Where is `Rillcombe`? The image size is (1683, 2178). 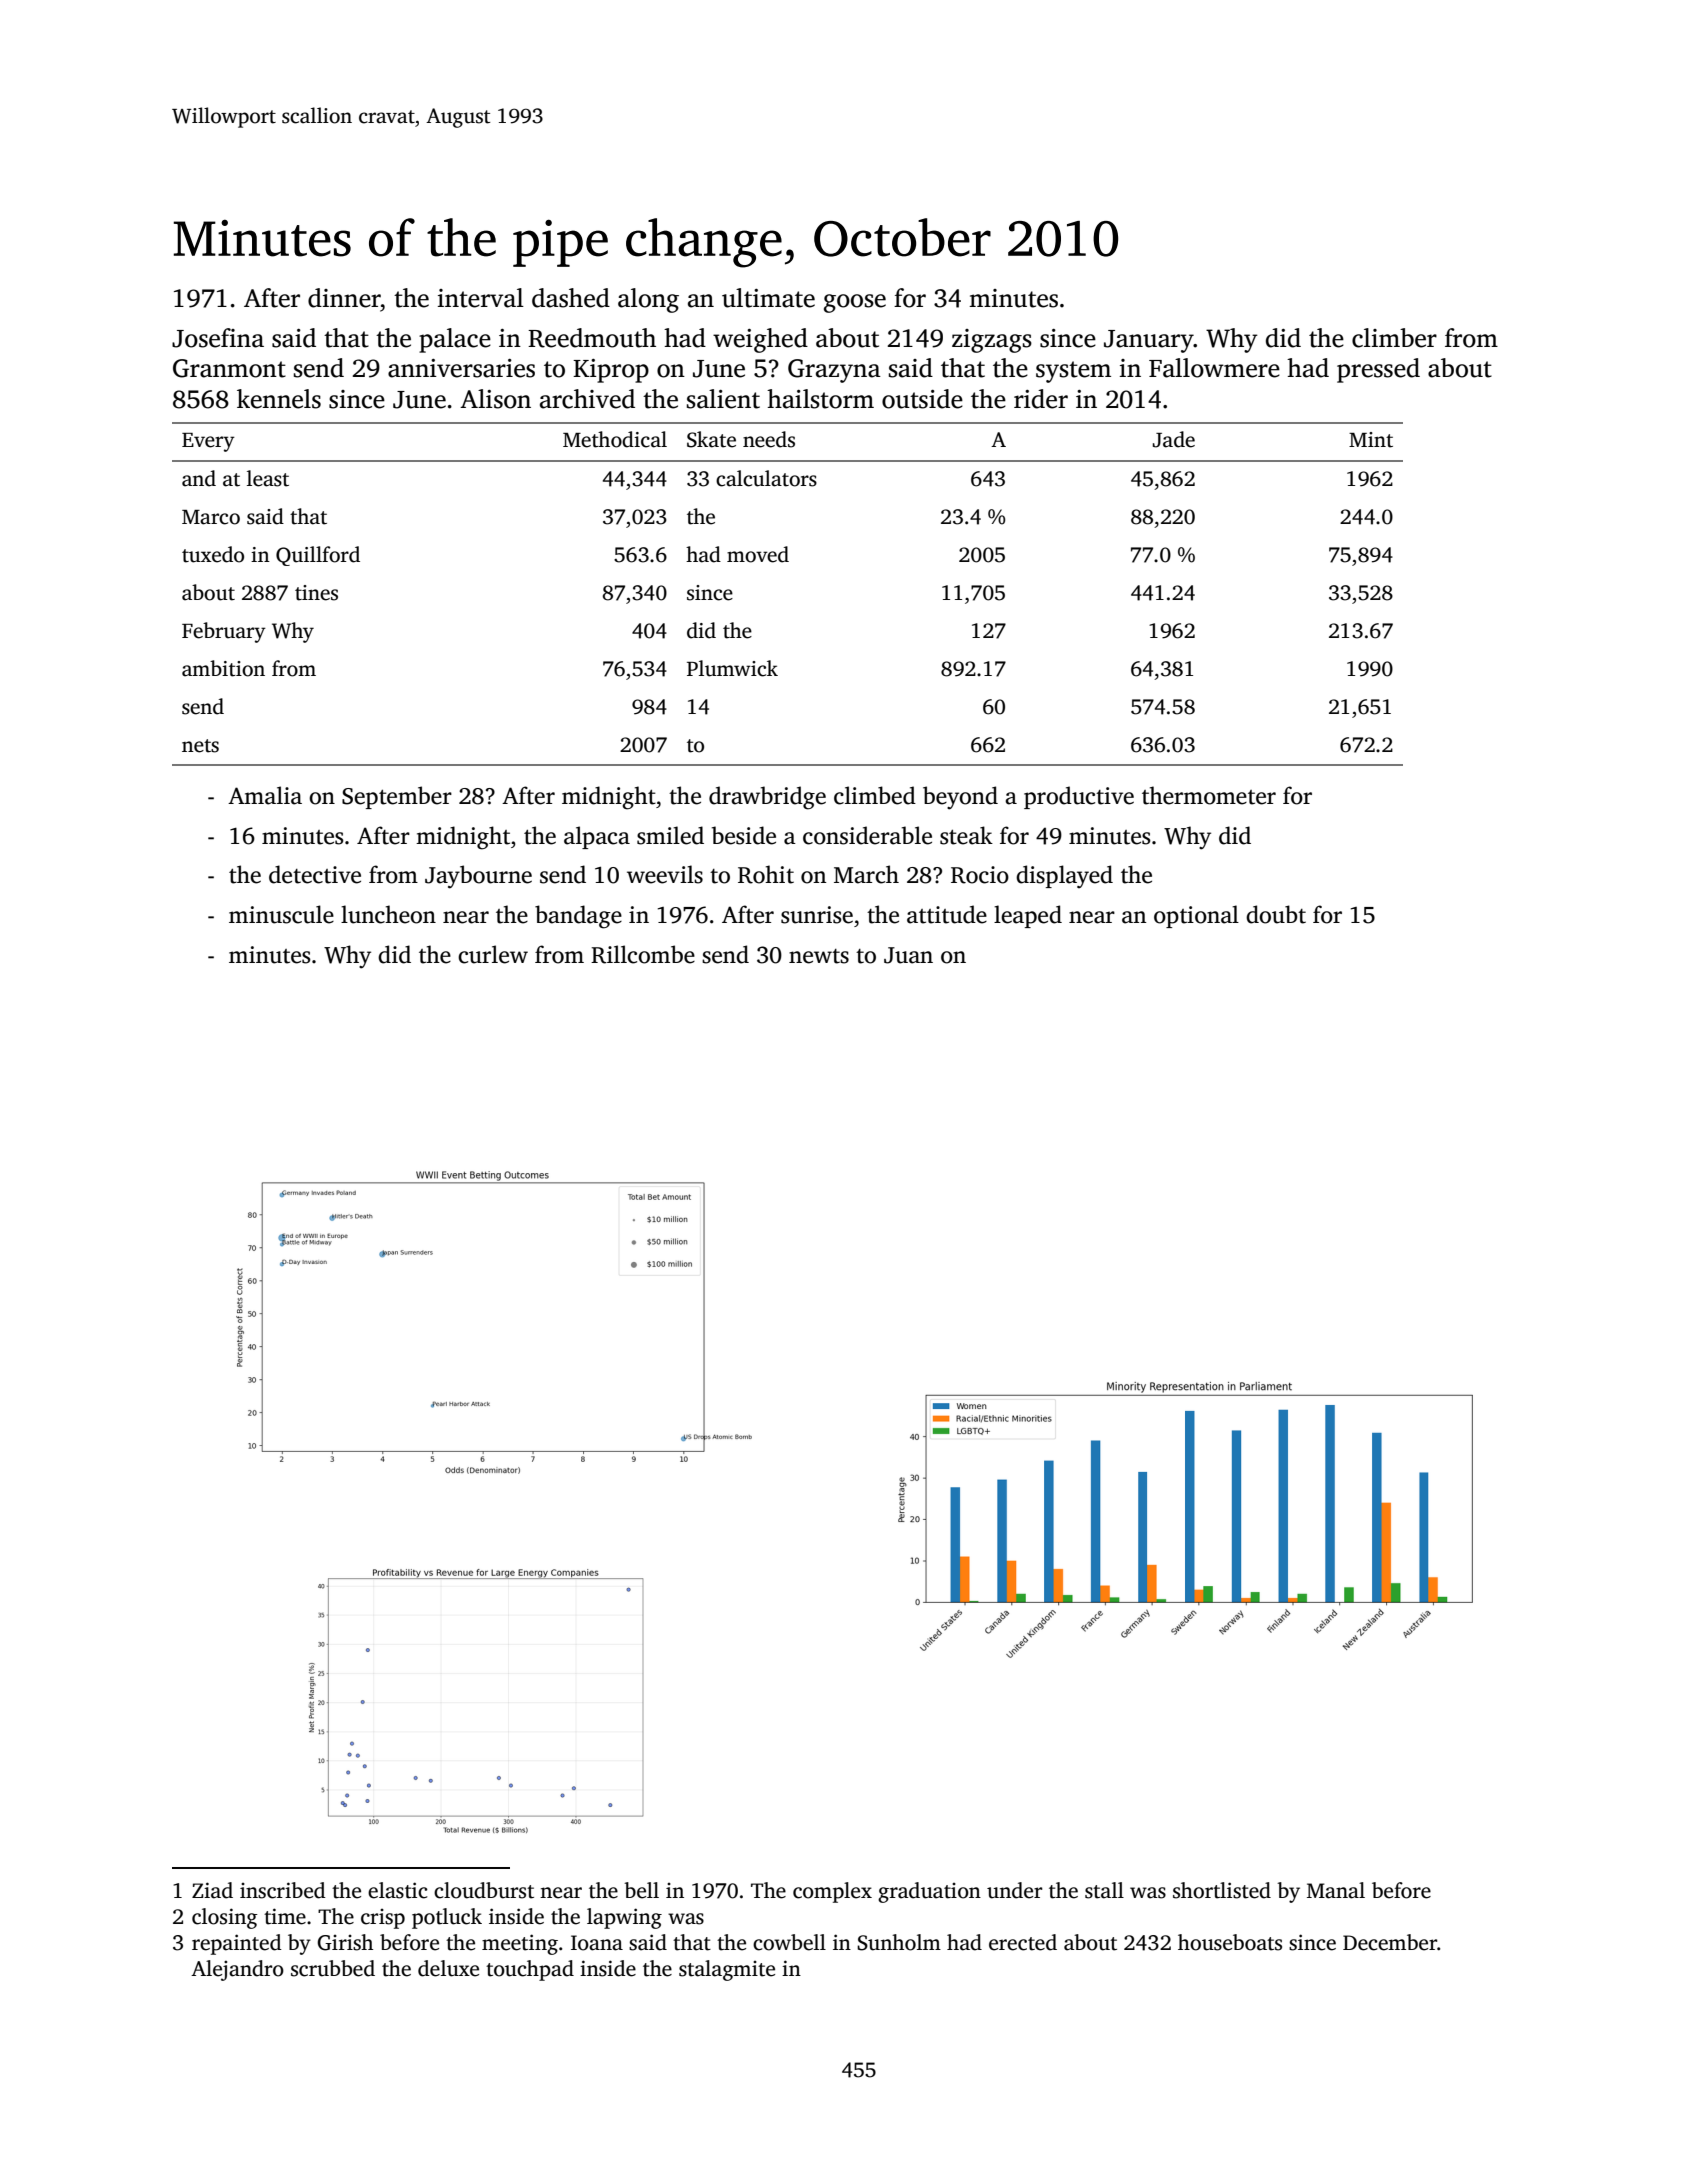 Rillcombe is located at coordinates (643, 954).
